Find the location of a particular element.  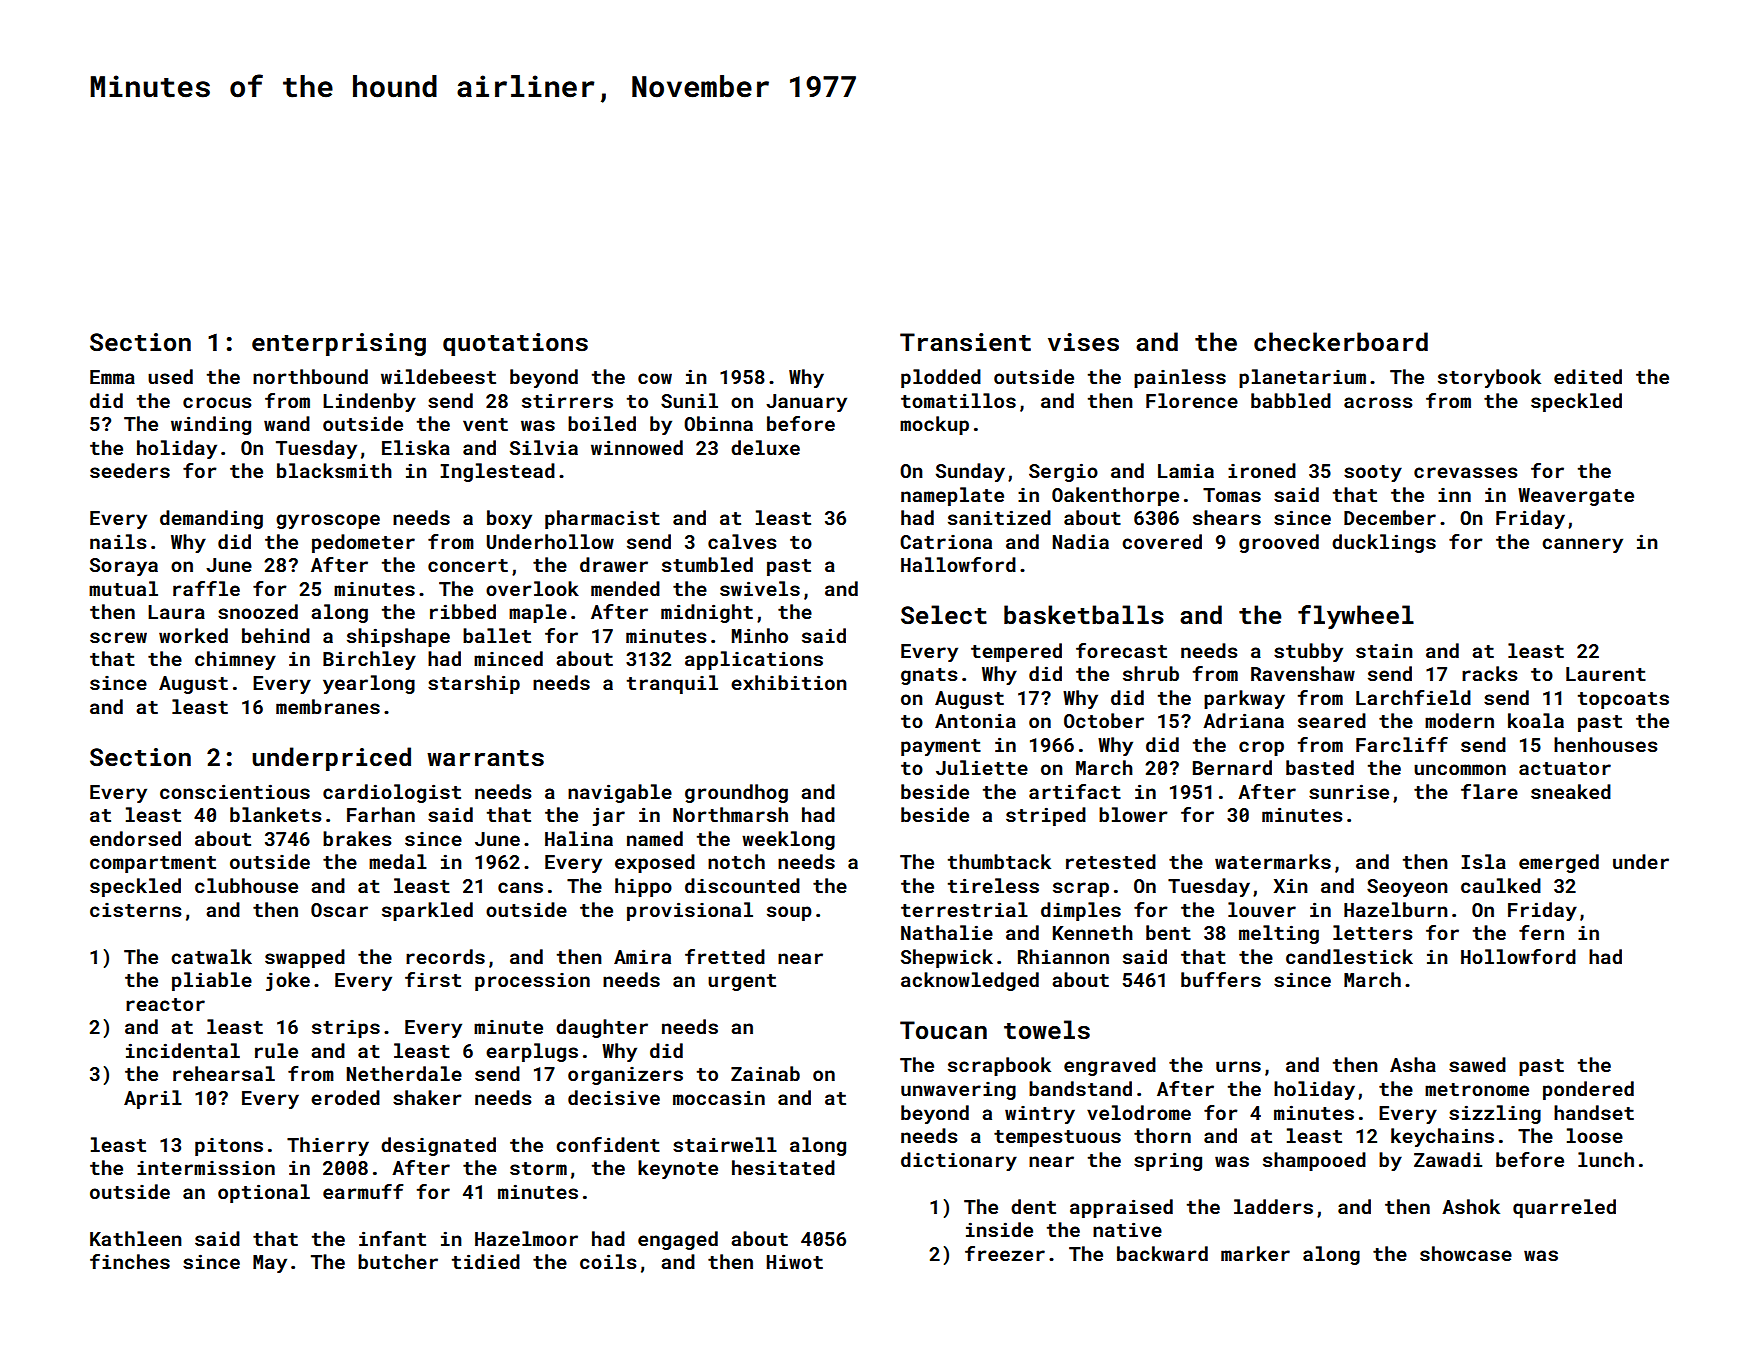

tranquil is located at coordinates (672, 684).
